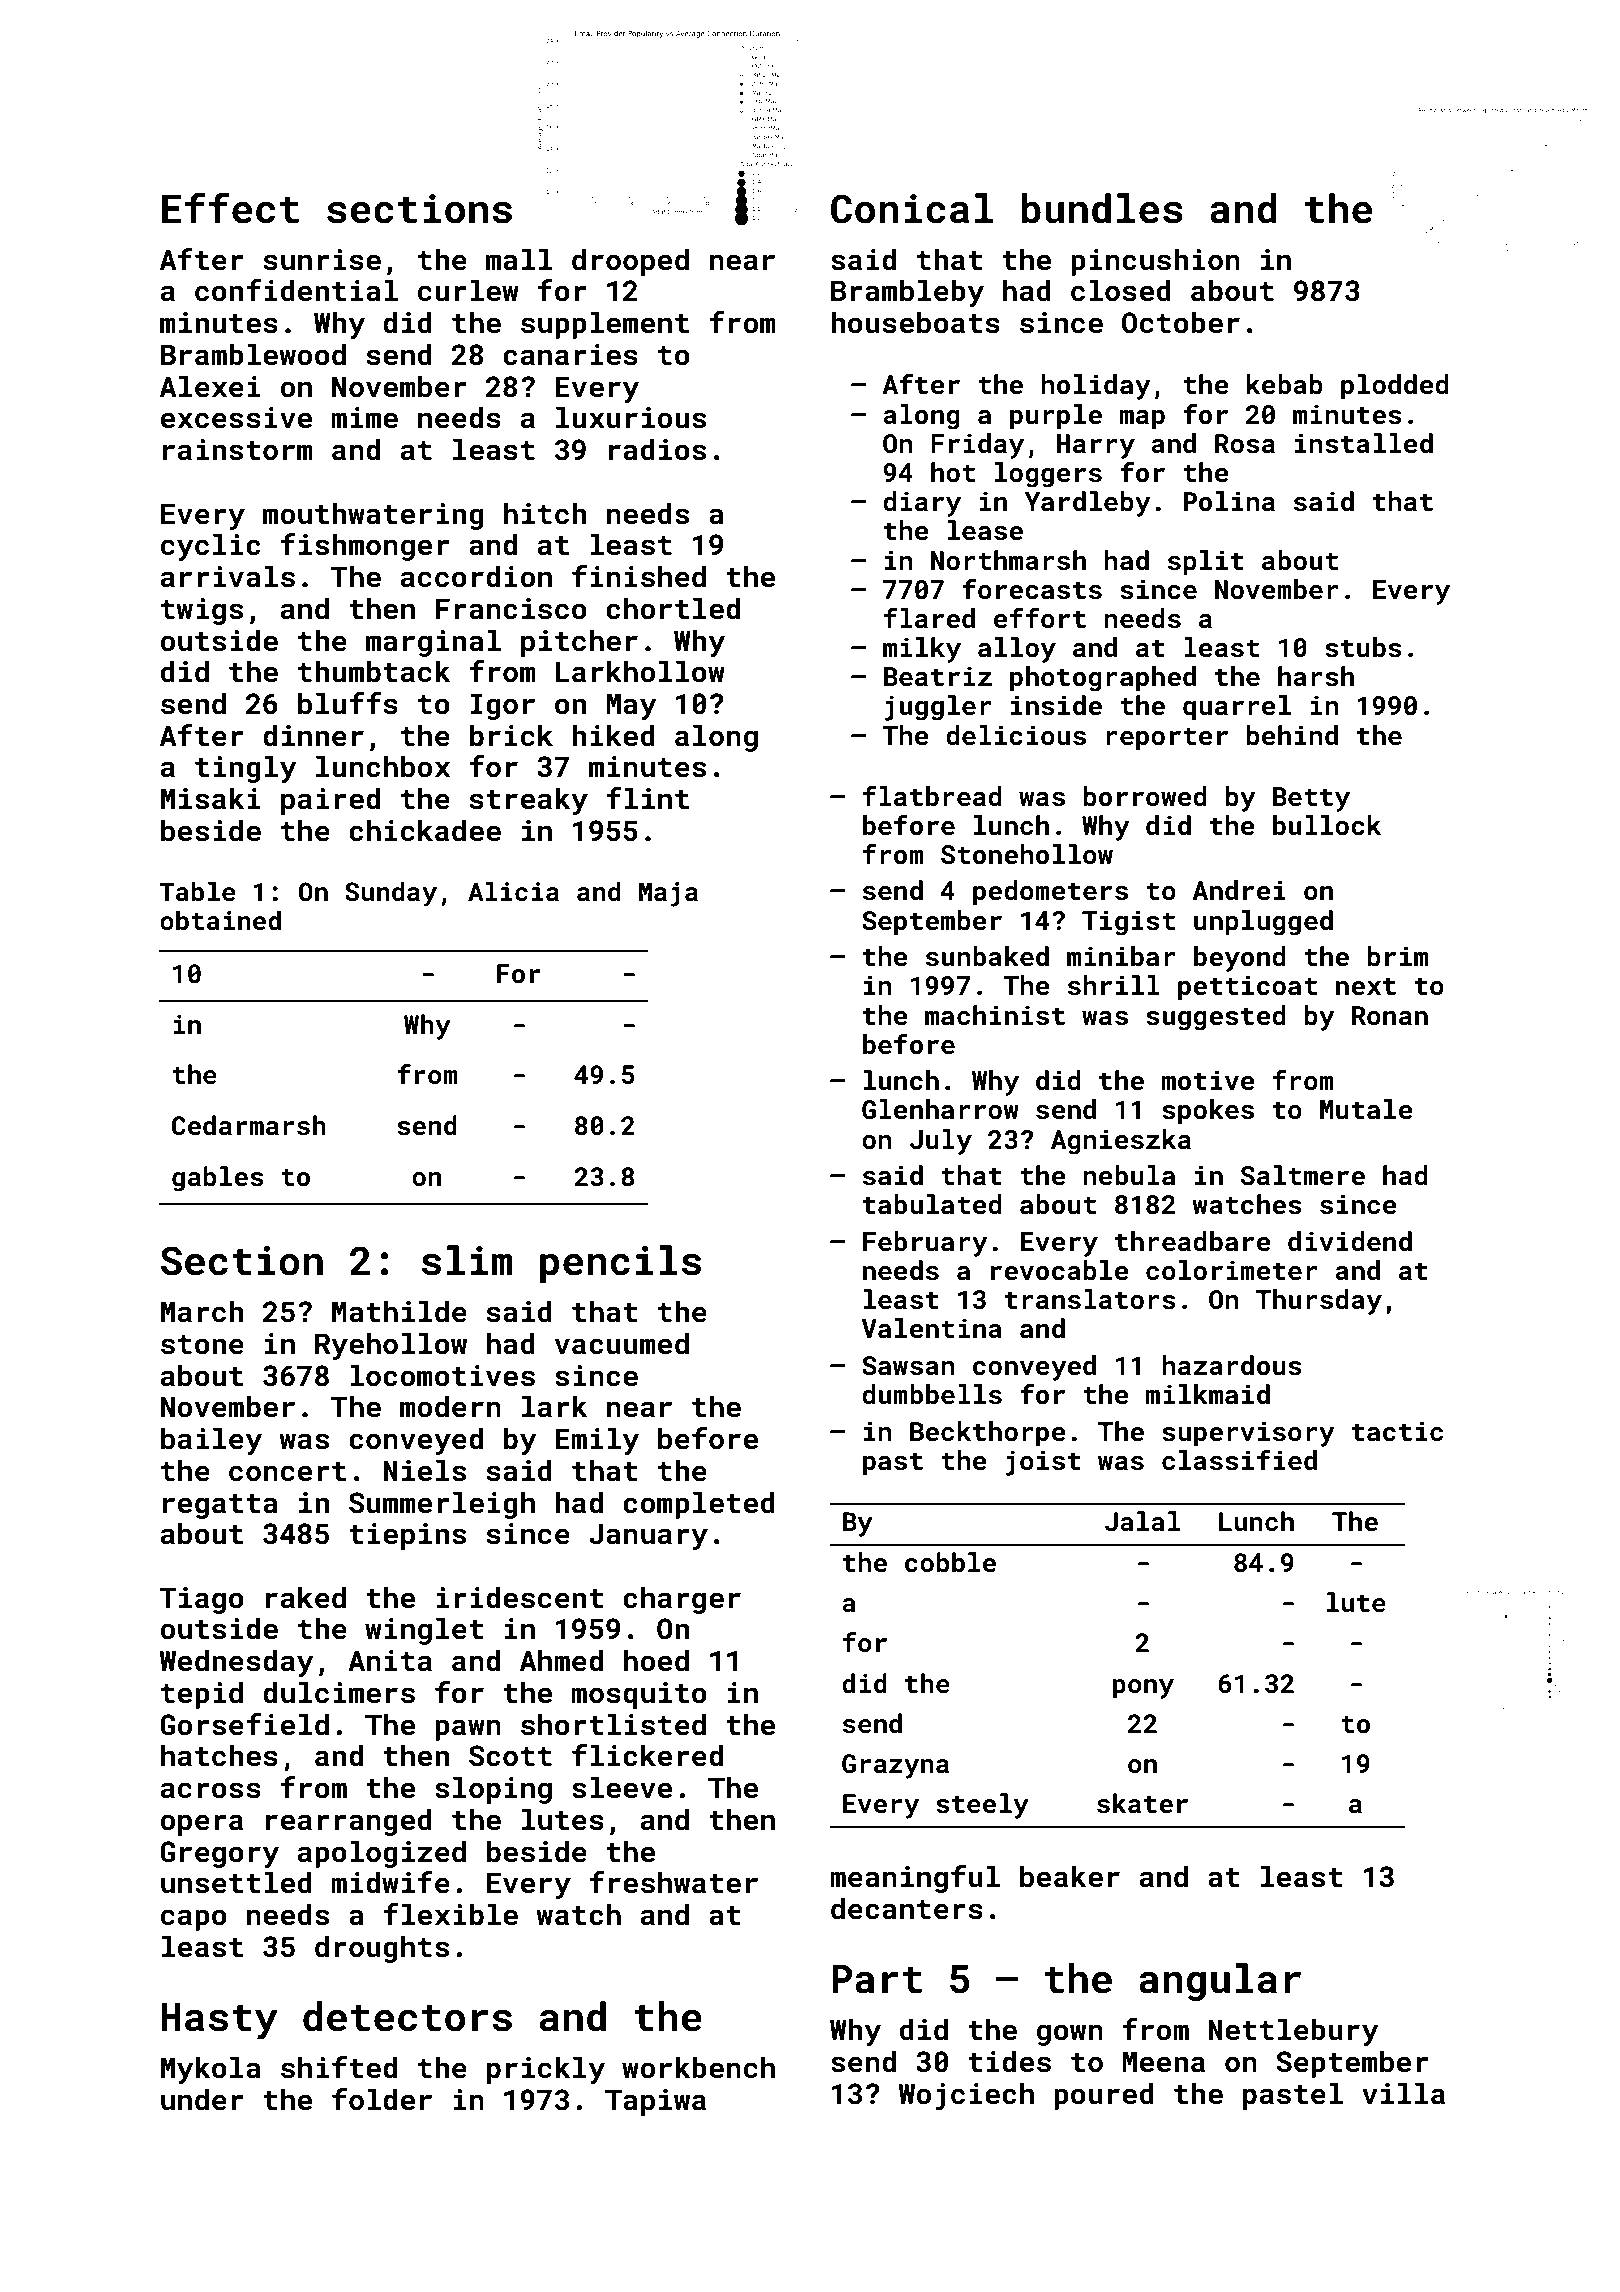  Describe the element at coordinates (1220, 1982) in the document. I see `angular` at that location.
